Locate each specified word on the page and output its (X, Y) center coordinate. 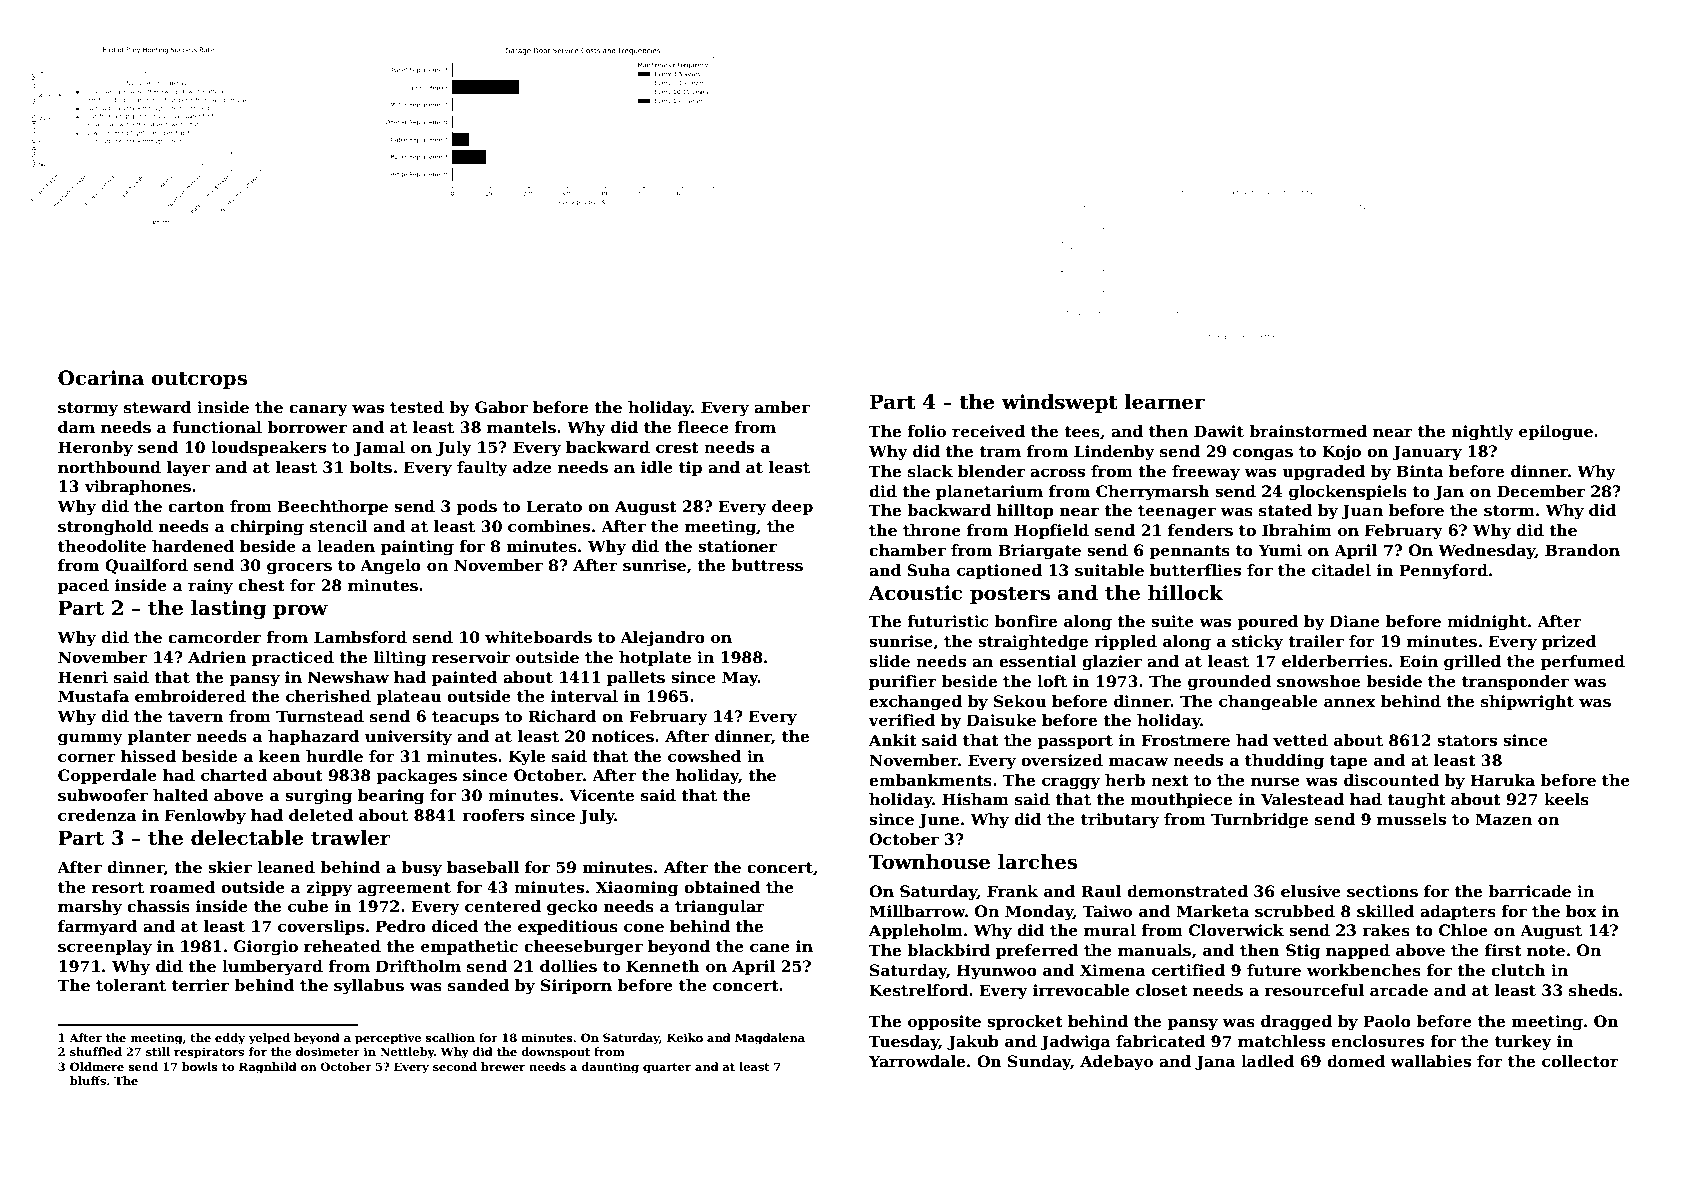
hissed (148, 756)
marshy (90, 908)
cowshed (705, 756)
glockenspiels (1348, 493)
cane (770, 948)
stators (1467, 741)
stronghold (105, 528)
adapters (1458, 912)
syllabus (369, 987)
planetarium (989, 492)
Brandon (1582, 550)
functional (217, 427)
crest (677, 448)
